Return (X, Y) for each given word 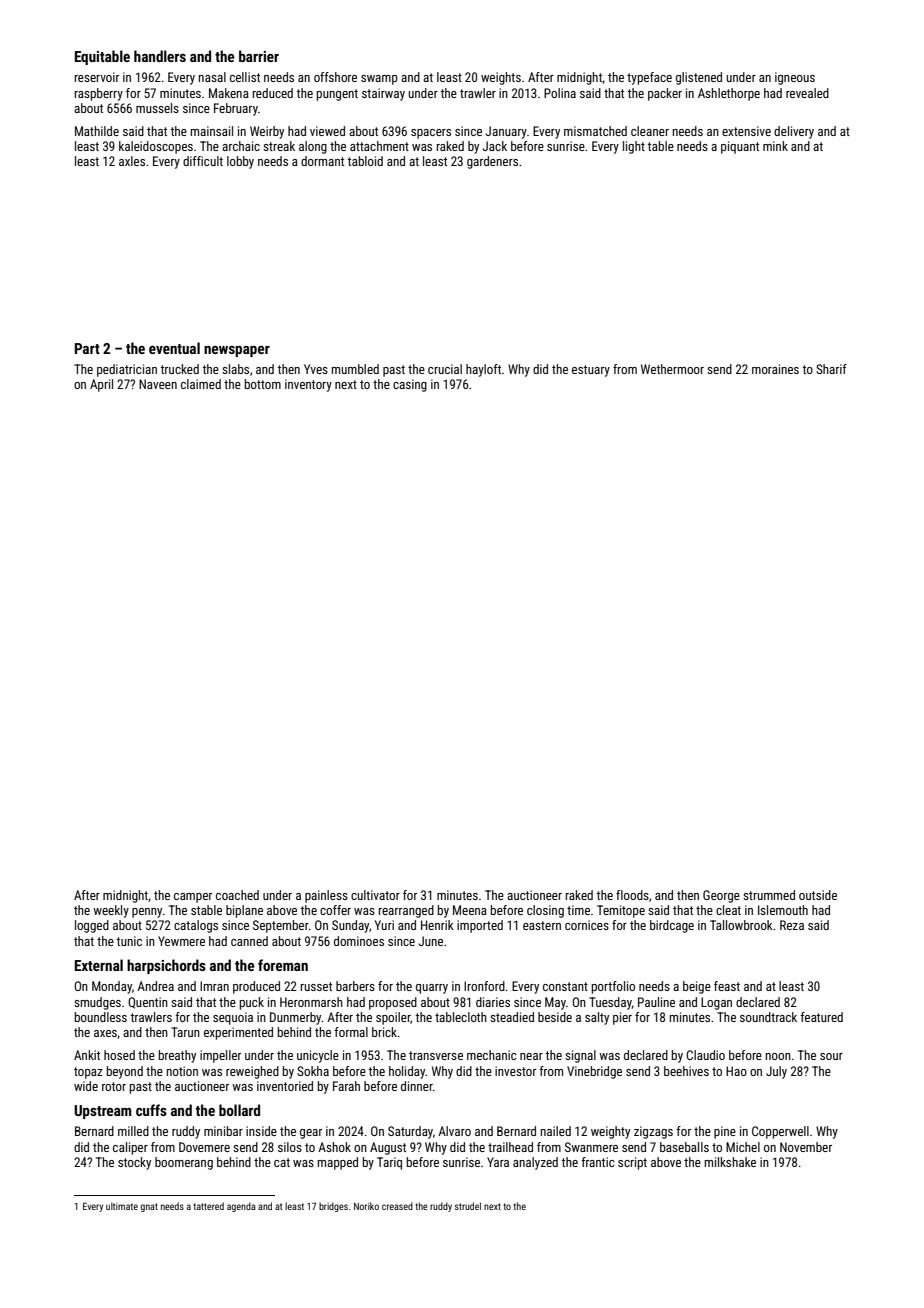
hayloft (483, 370)
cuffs (151, 1110)
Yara (498, 1162)
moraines (775, 369)
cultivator (375, 895)
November (806, 1147)
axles (132, 161)
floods (632, 895)
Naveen (158, 384)
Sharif (831, 369)
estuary (591, 371)
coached (237, 895)
